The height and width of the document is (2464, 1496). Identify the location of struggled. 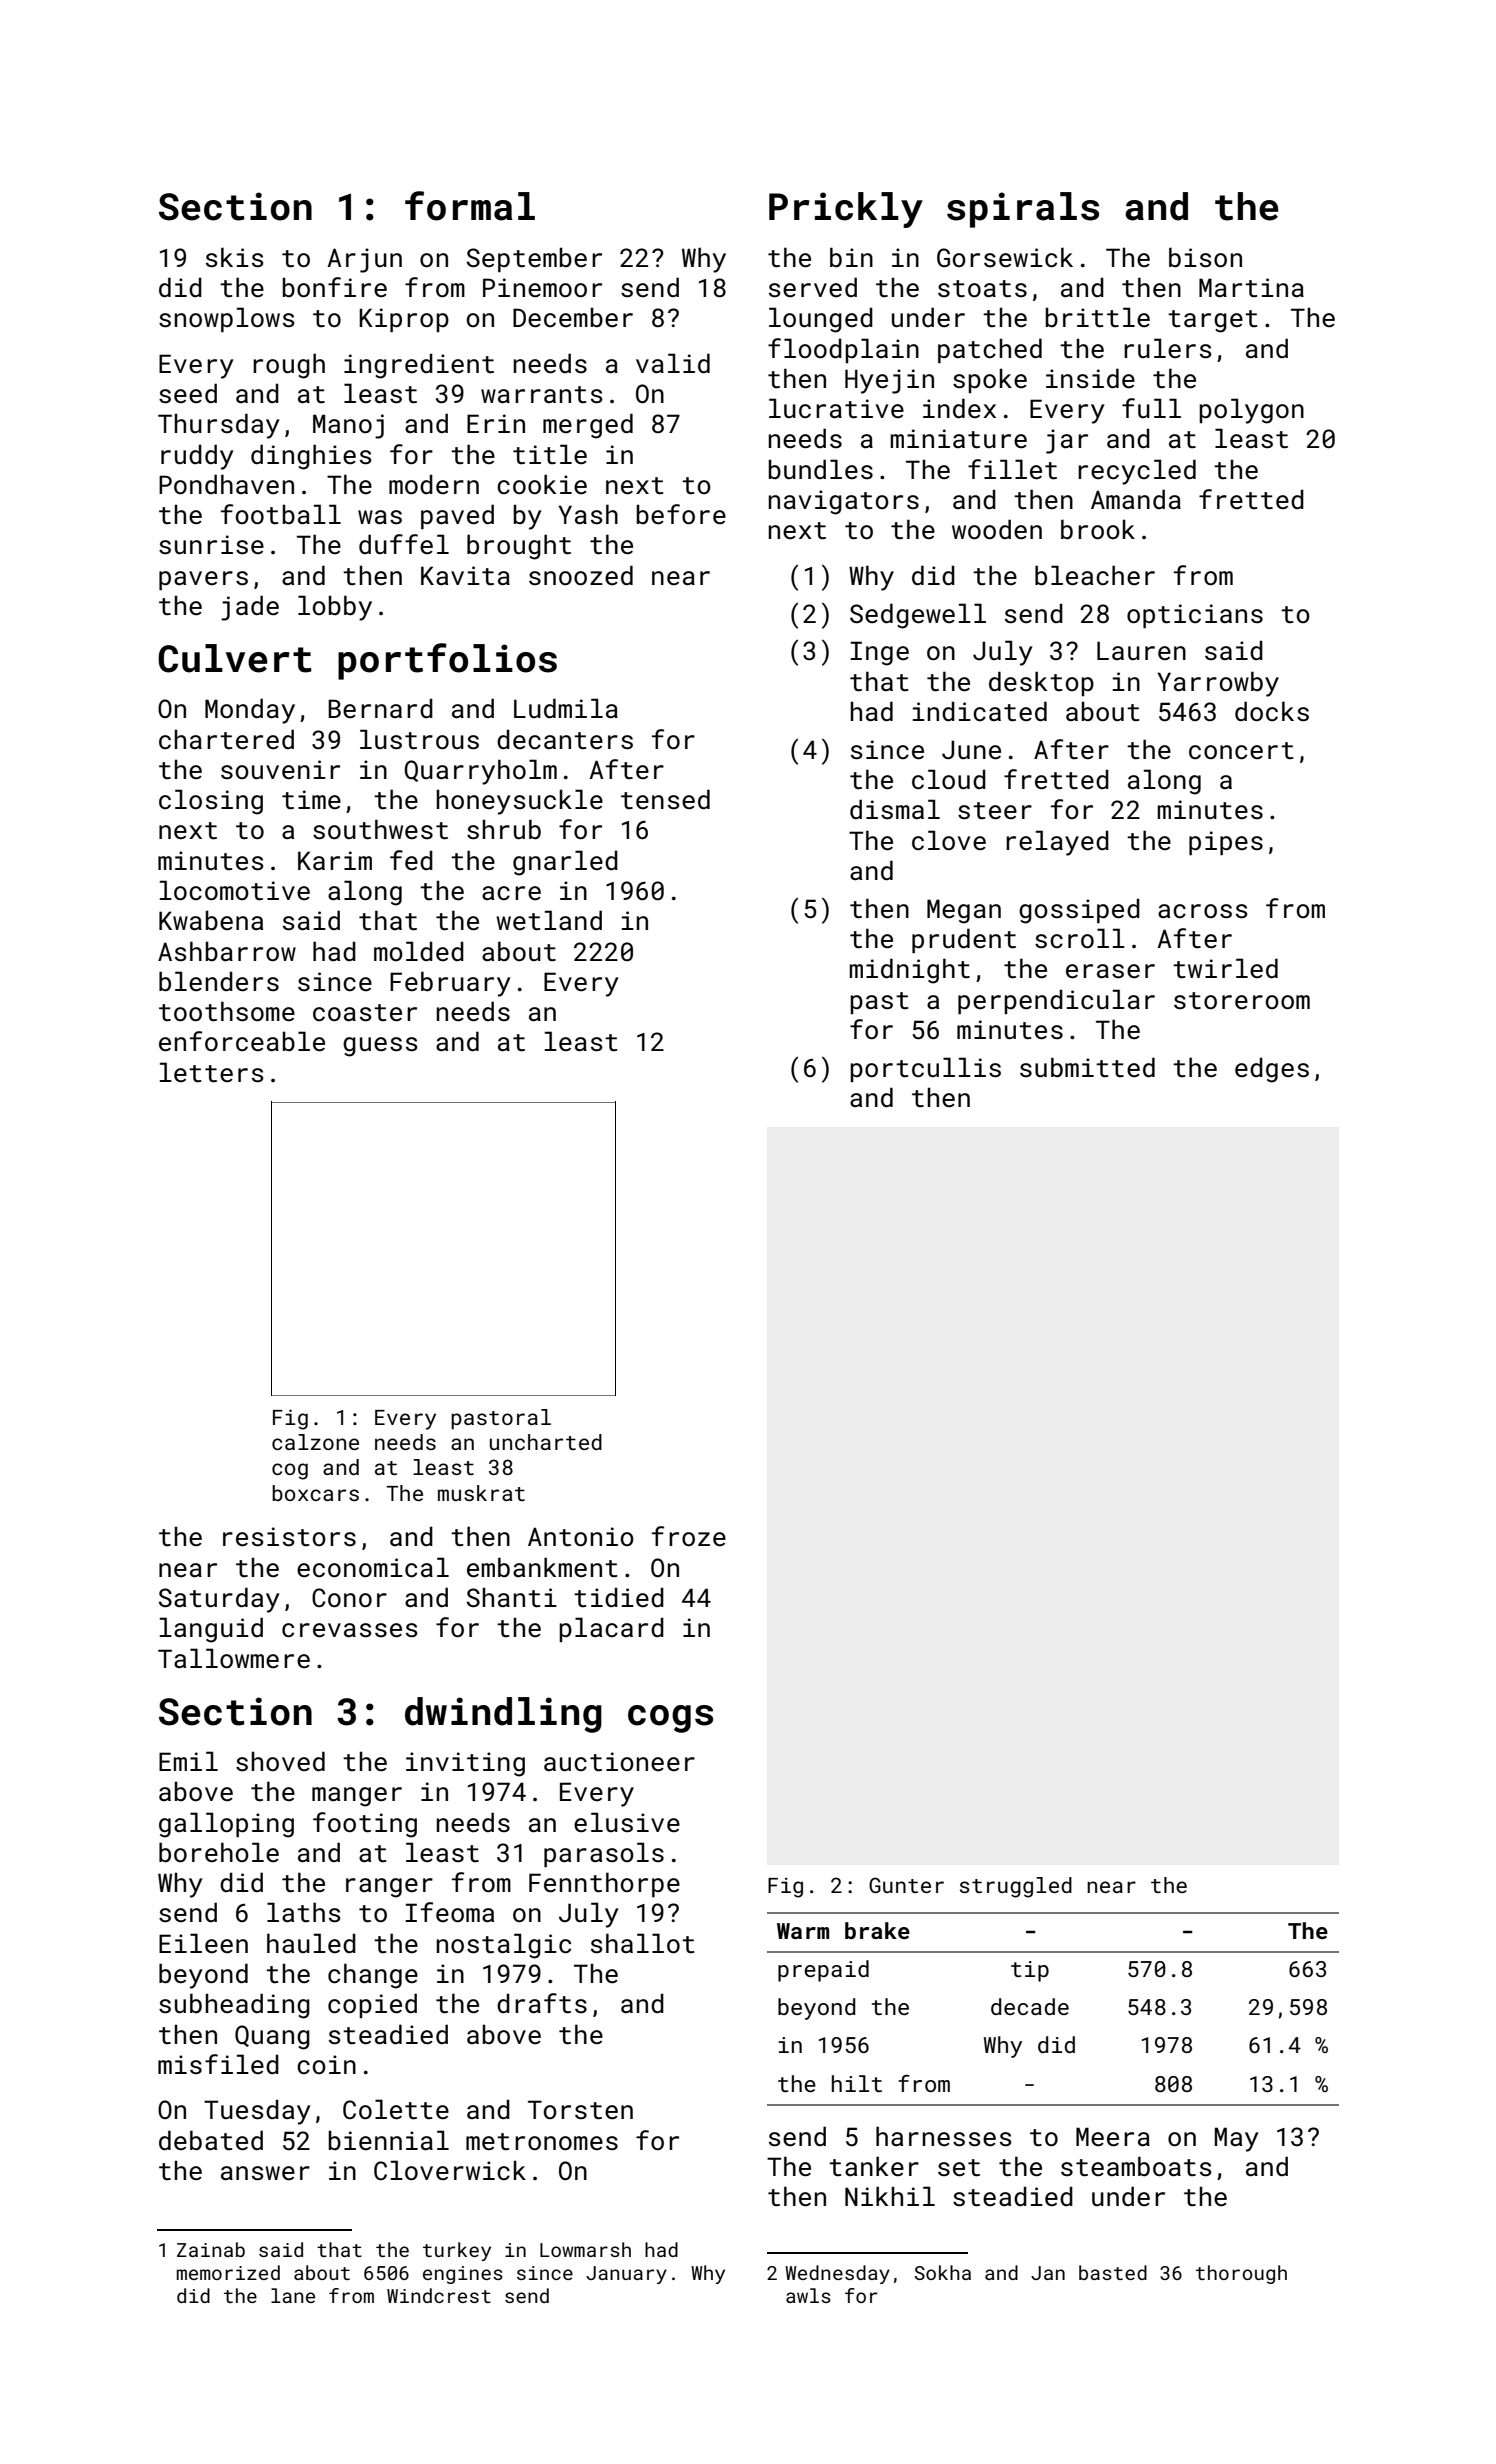
(1016, 1887).
